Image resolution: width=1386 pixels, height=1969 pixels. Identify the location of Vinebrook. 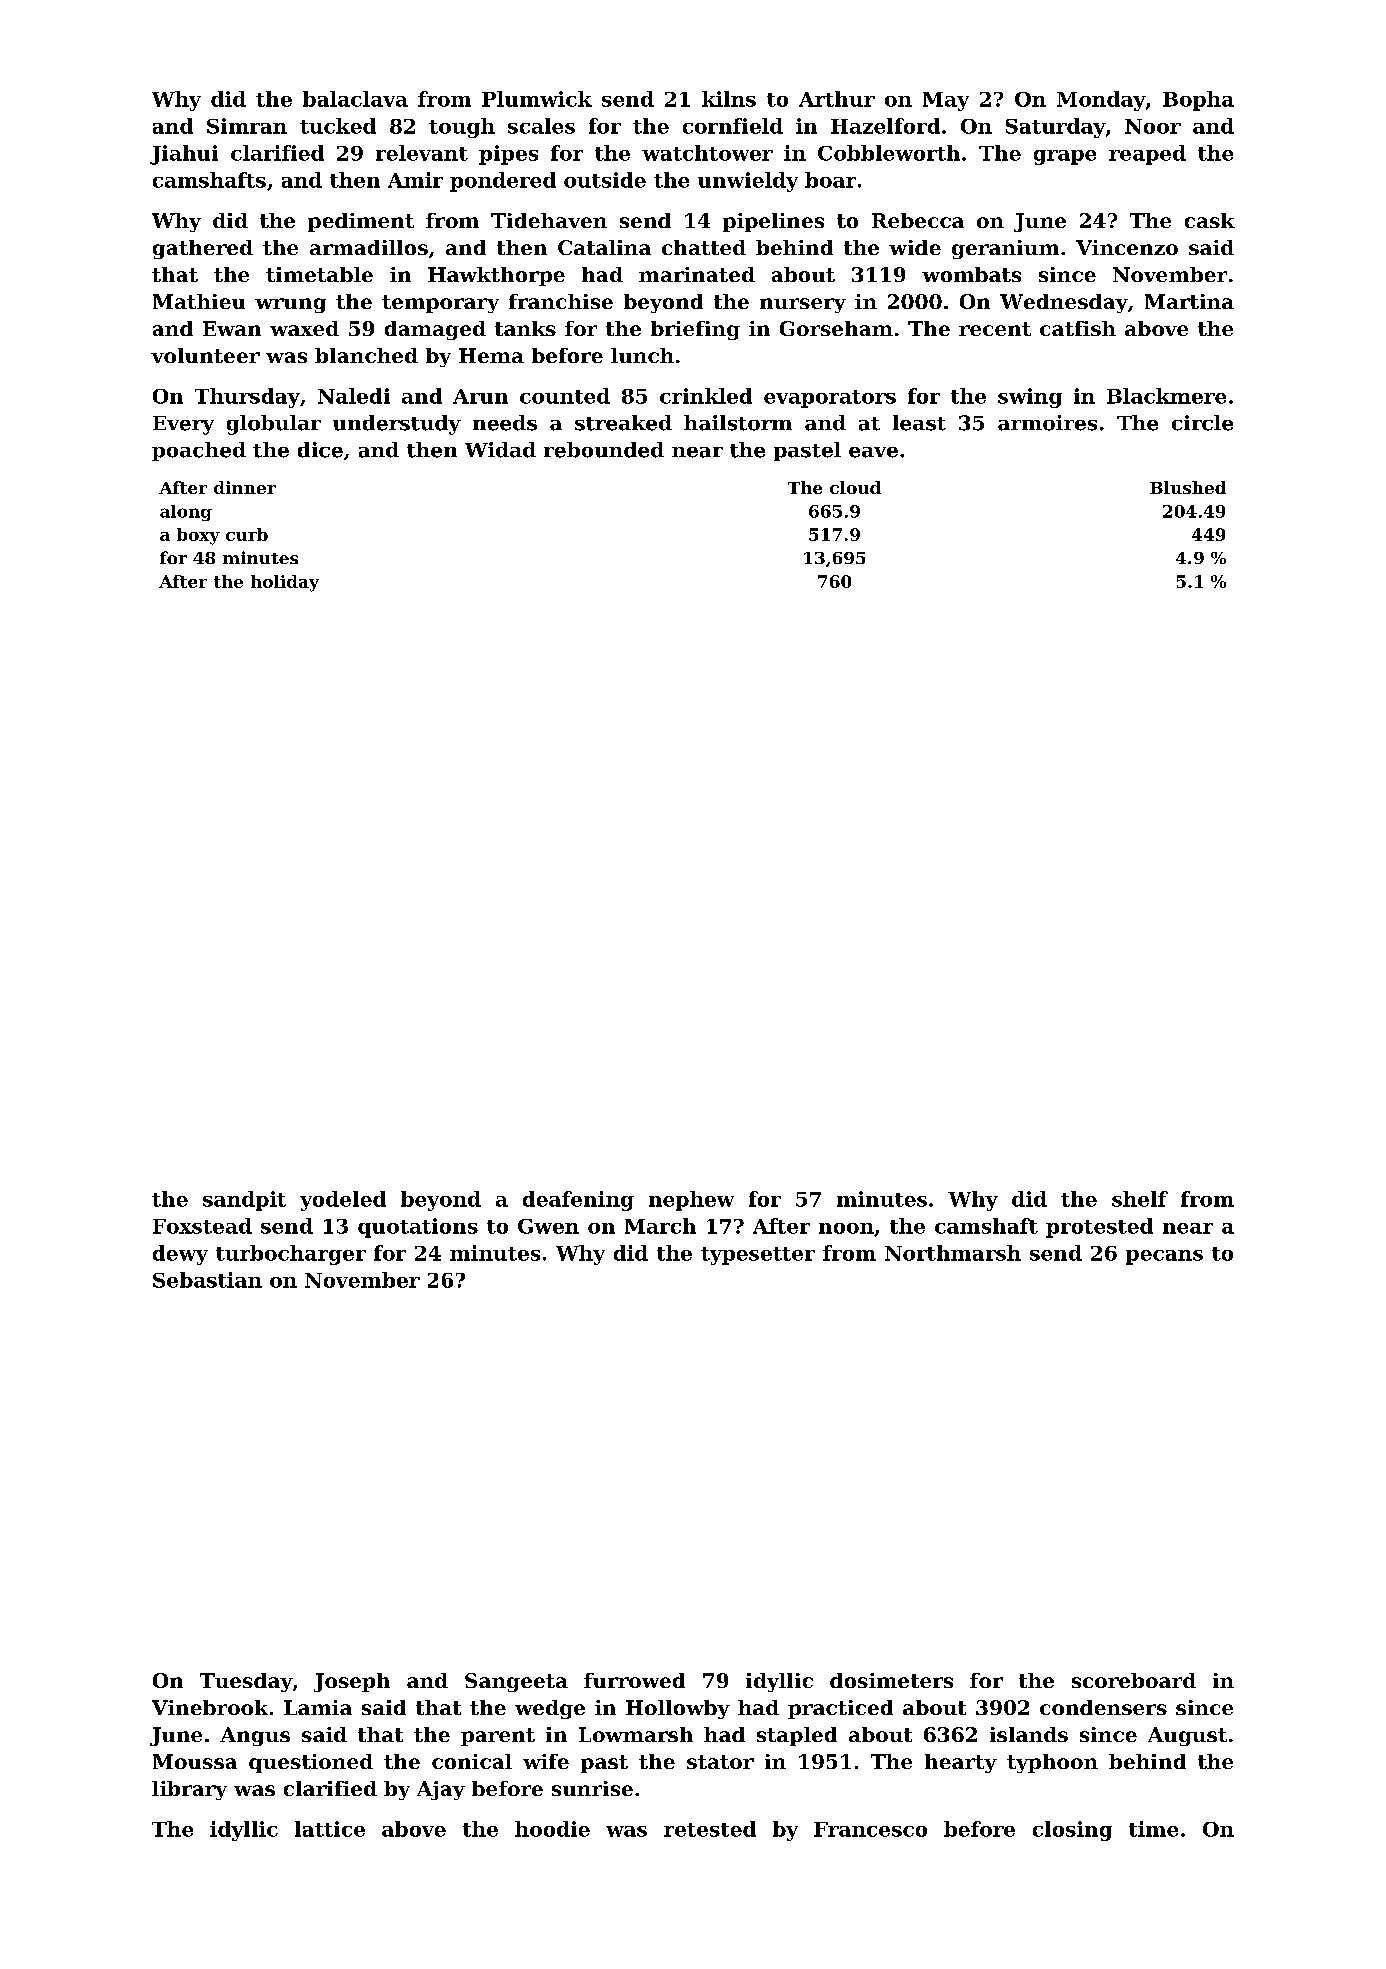
(210, 1707).
